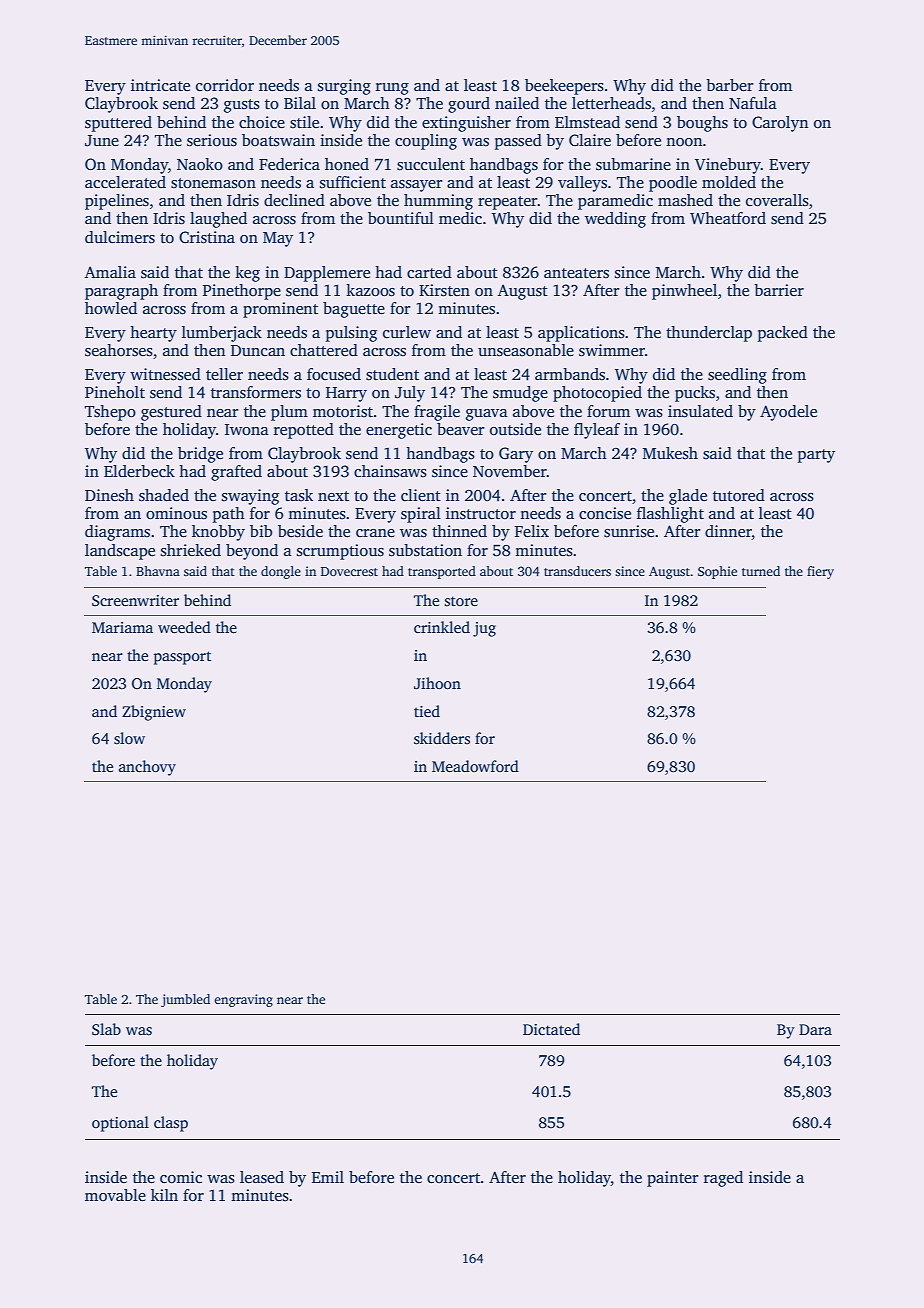 This screenshot has height=1308, width=924. Describe the element at coordinates (431, 164) in the screenshot. I see `succulent` at that location.
